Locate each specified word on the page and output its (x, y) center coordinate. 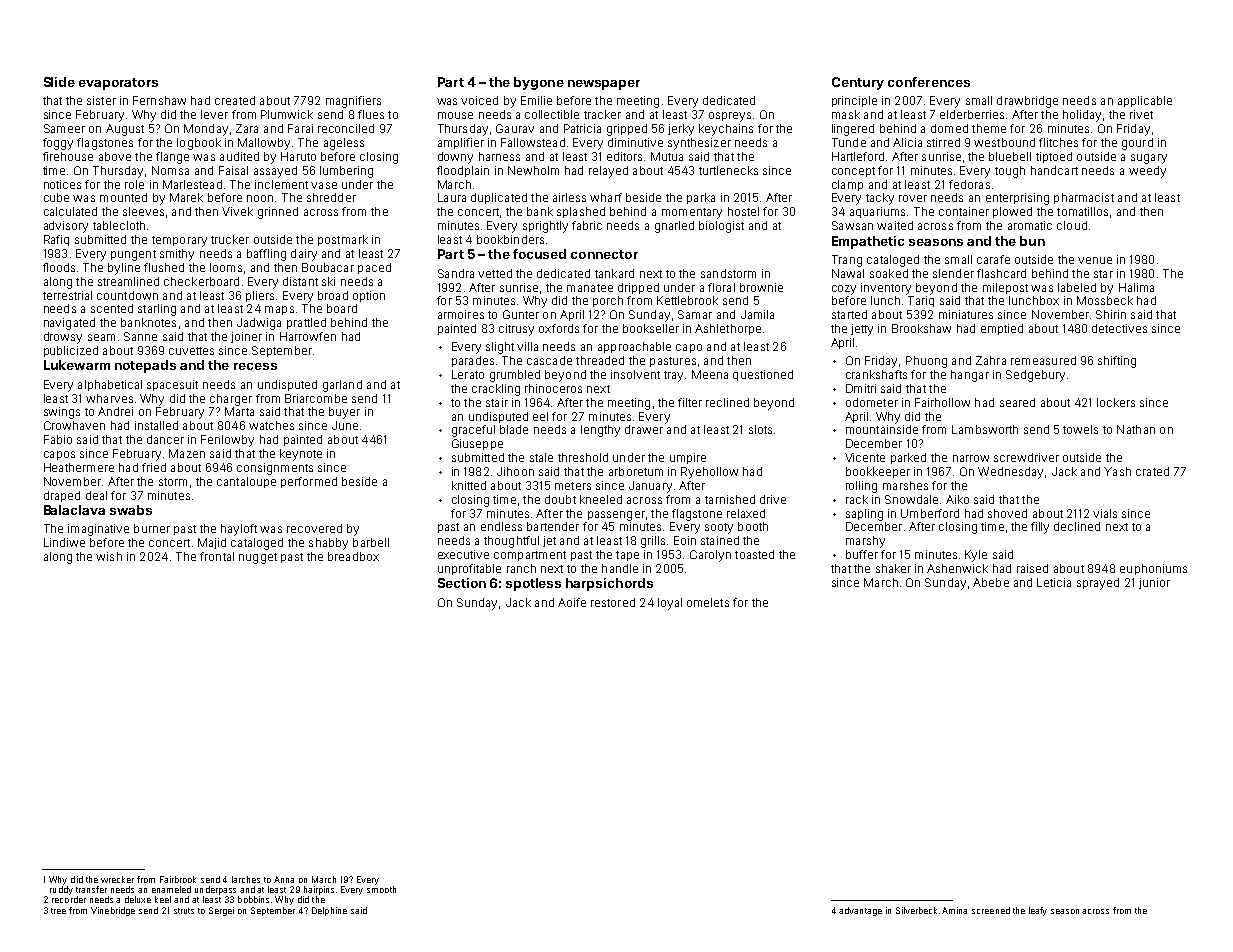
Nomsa (170, 170)
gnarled (674, 227)
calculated (70, 211)
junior (1154, 583)
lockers (1116, 402)
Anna (284, 879)
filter (690, 402)
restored (613, 602)
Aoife (572, 602)
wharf (606, 197)
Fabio (58, 439)
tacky (880, 199)
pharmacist (1084, 198)
